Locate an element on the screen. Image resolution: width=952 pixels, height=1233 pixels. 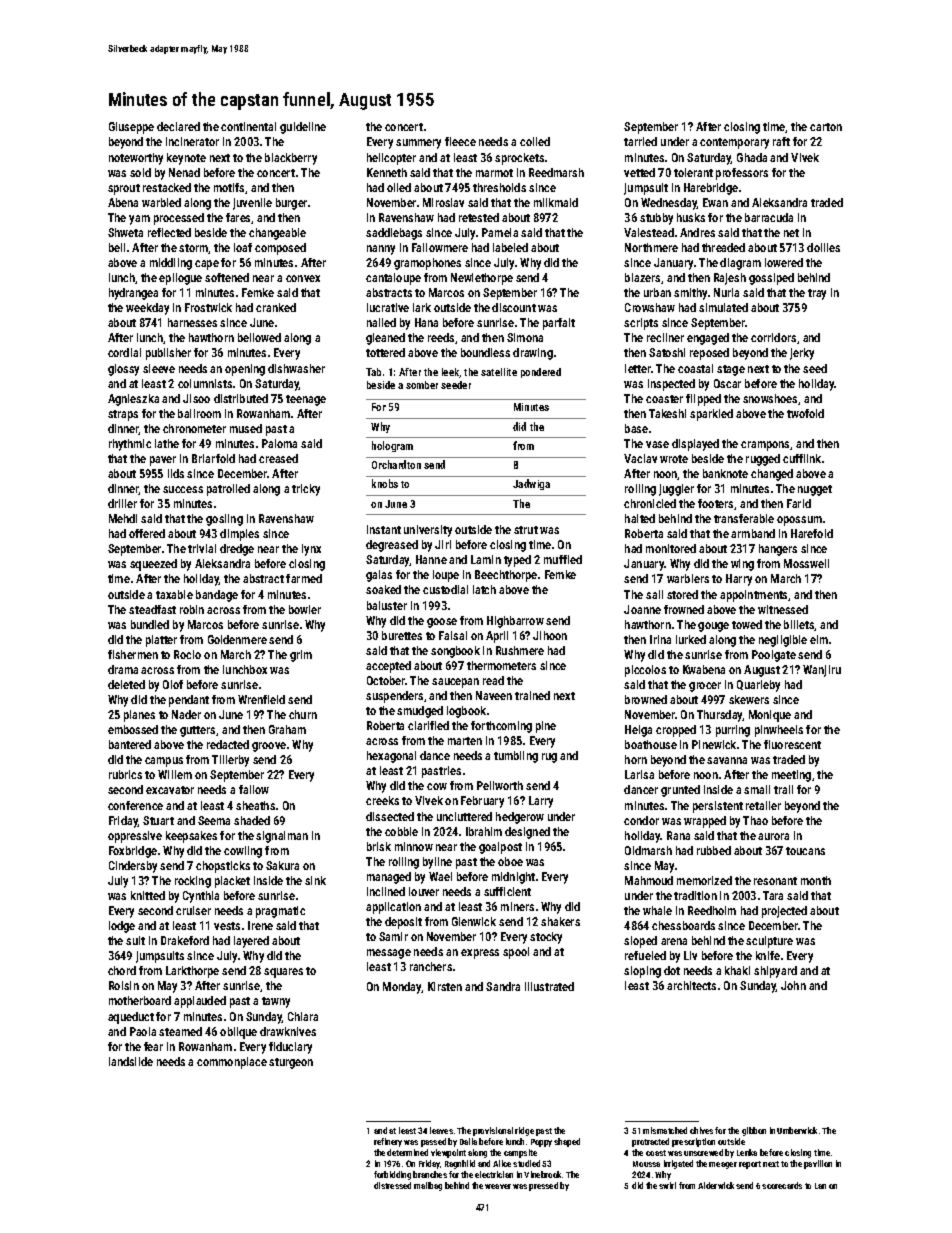
twofold is located at coordinates (805, 413).
